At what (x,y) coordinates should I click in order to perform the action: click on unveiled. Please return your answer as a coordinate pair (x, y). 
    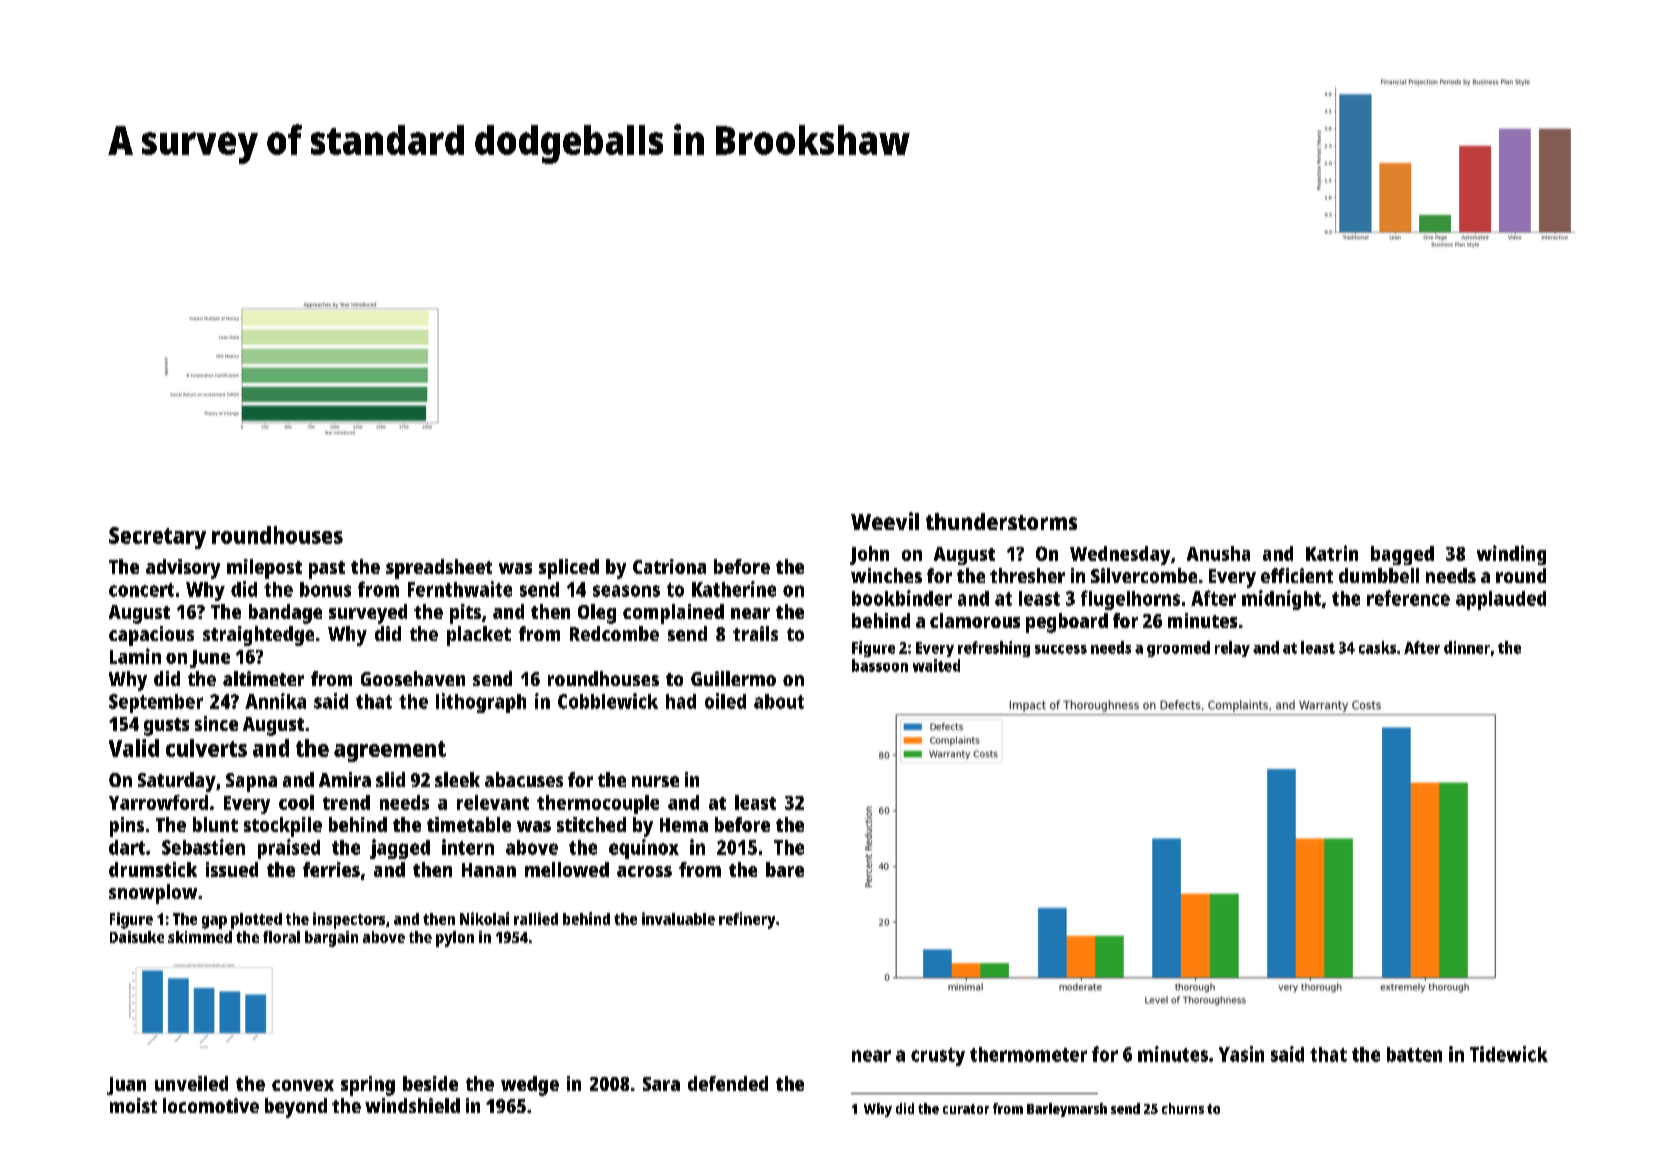
    Looking at the image, I should click on (191, 1083).
